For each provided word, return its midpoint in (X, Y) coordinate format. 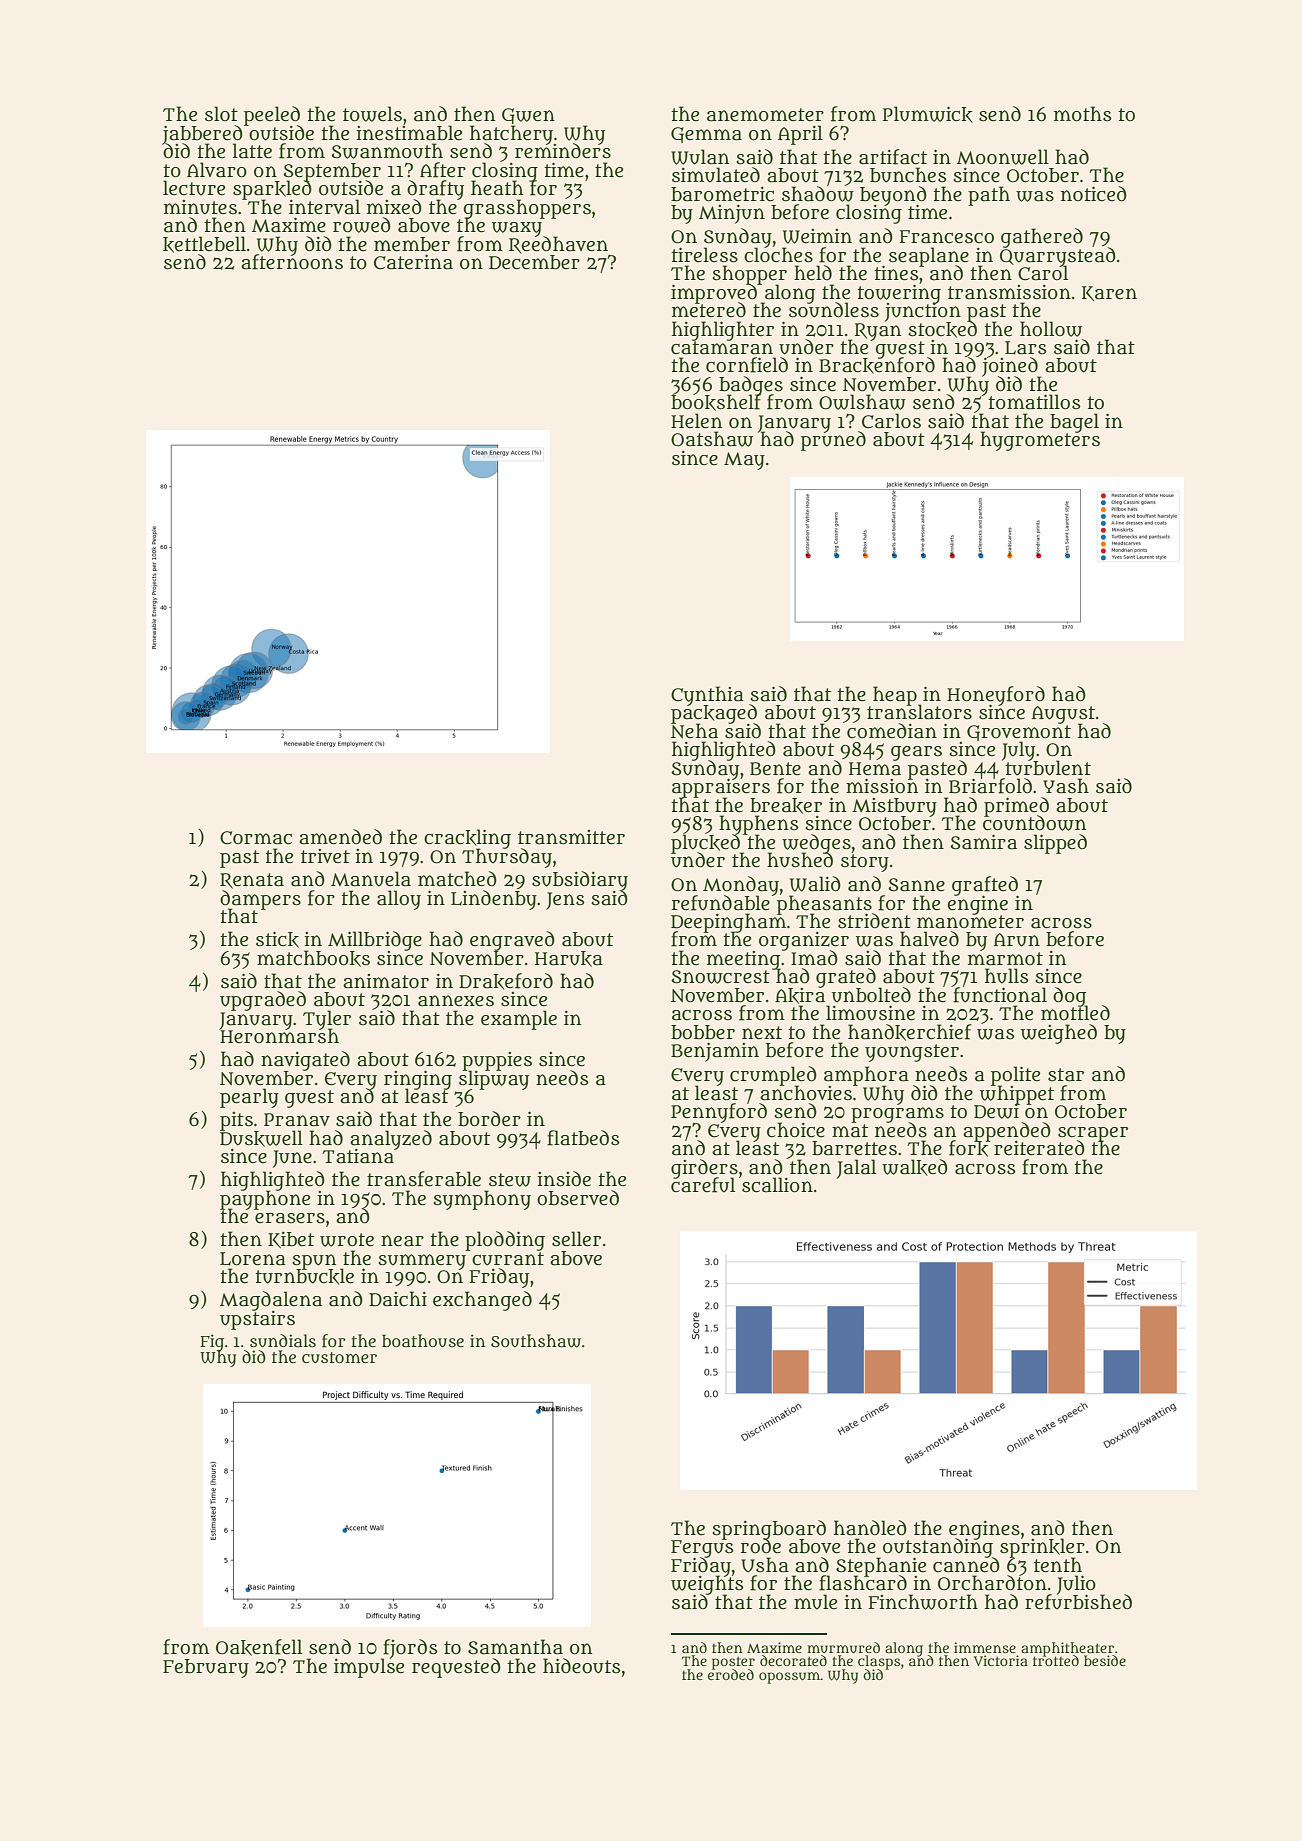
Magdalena (271, 1301)
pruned (833, 441)
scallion (777, 1185)
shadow (818, 194)
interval (324, 207)
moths (1083, 114)
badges (751, 385)
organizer (804, 941)
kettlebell (204, 244)
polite (1015, 1076)
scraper (1093, 1134)
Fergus (702, 1548)
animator (386, 981)
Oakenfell (259, 1647)
